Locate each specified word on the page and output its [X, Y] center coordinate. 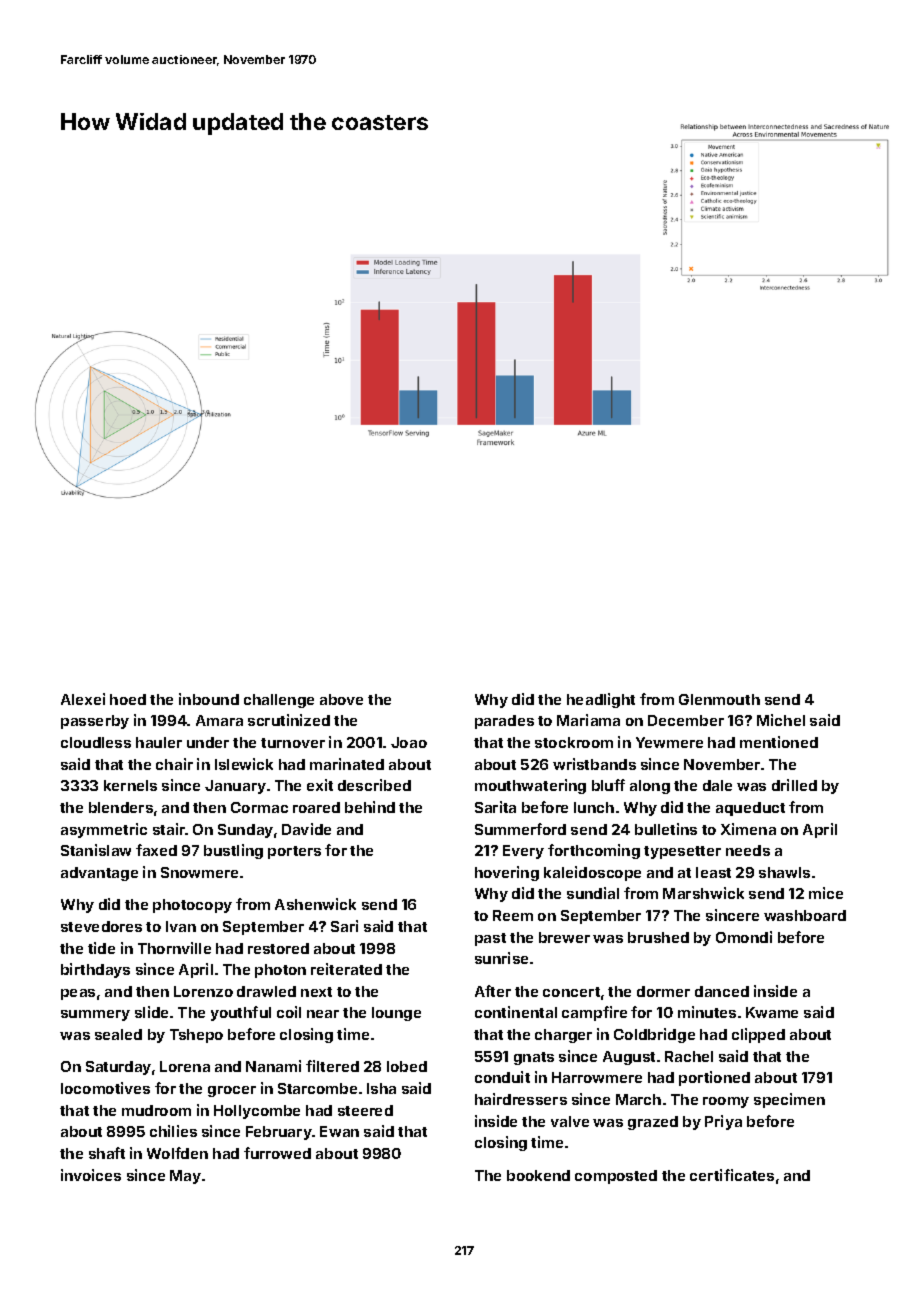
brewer [564, 937]
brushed [658, 937]
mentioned [779, 742]
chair [174, 764]
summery [95, 1015]
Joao [409, 742]
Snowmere [199, 872]
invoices [91, 1175]
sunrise [501, 958]
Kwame [772, 1012]
